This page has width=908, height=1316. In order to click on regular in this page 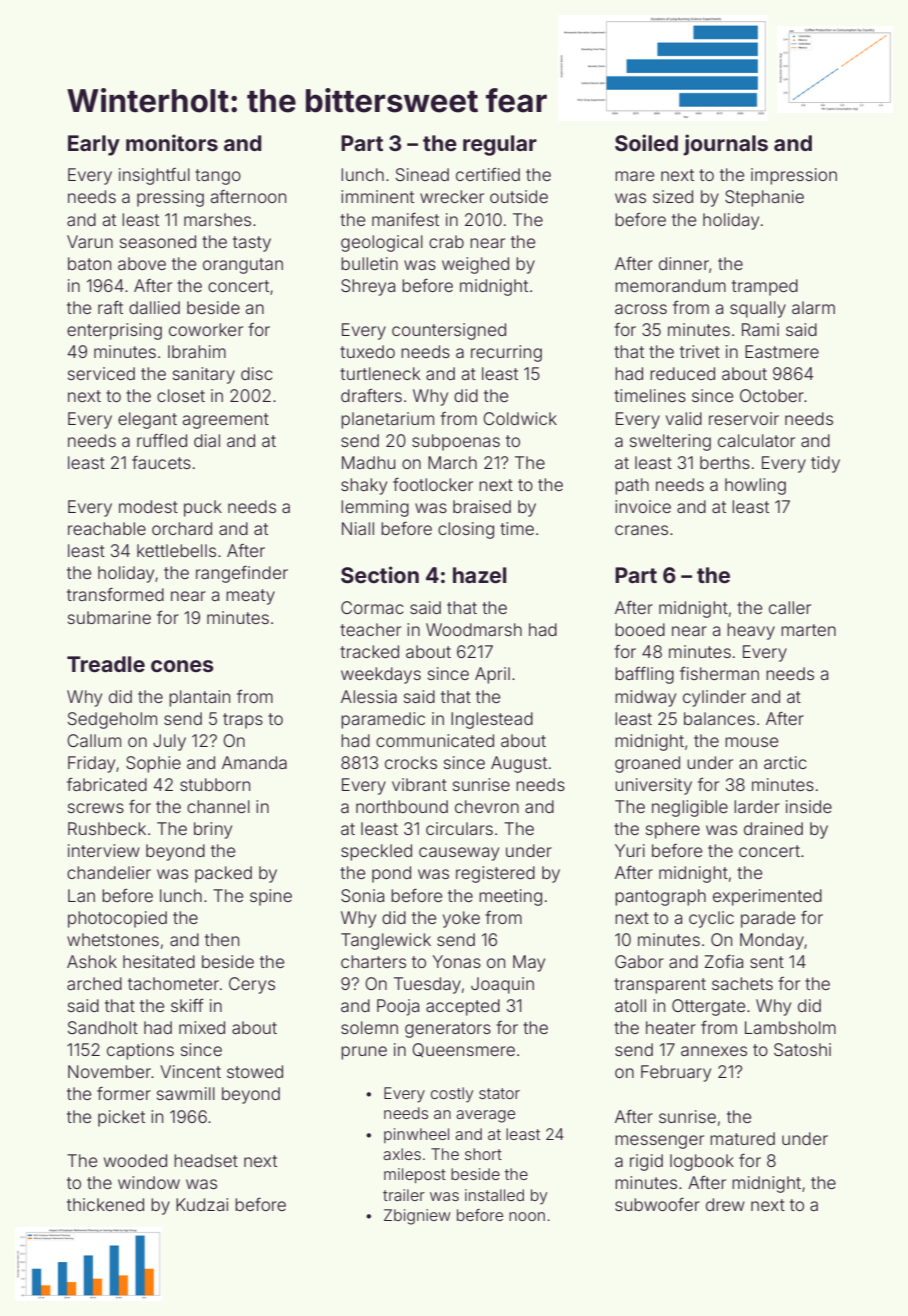, I will do `click(500, 145)`.
